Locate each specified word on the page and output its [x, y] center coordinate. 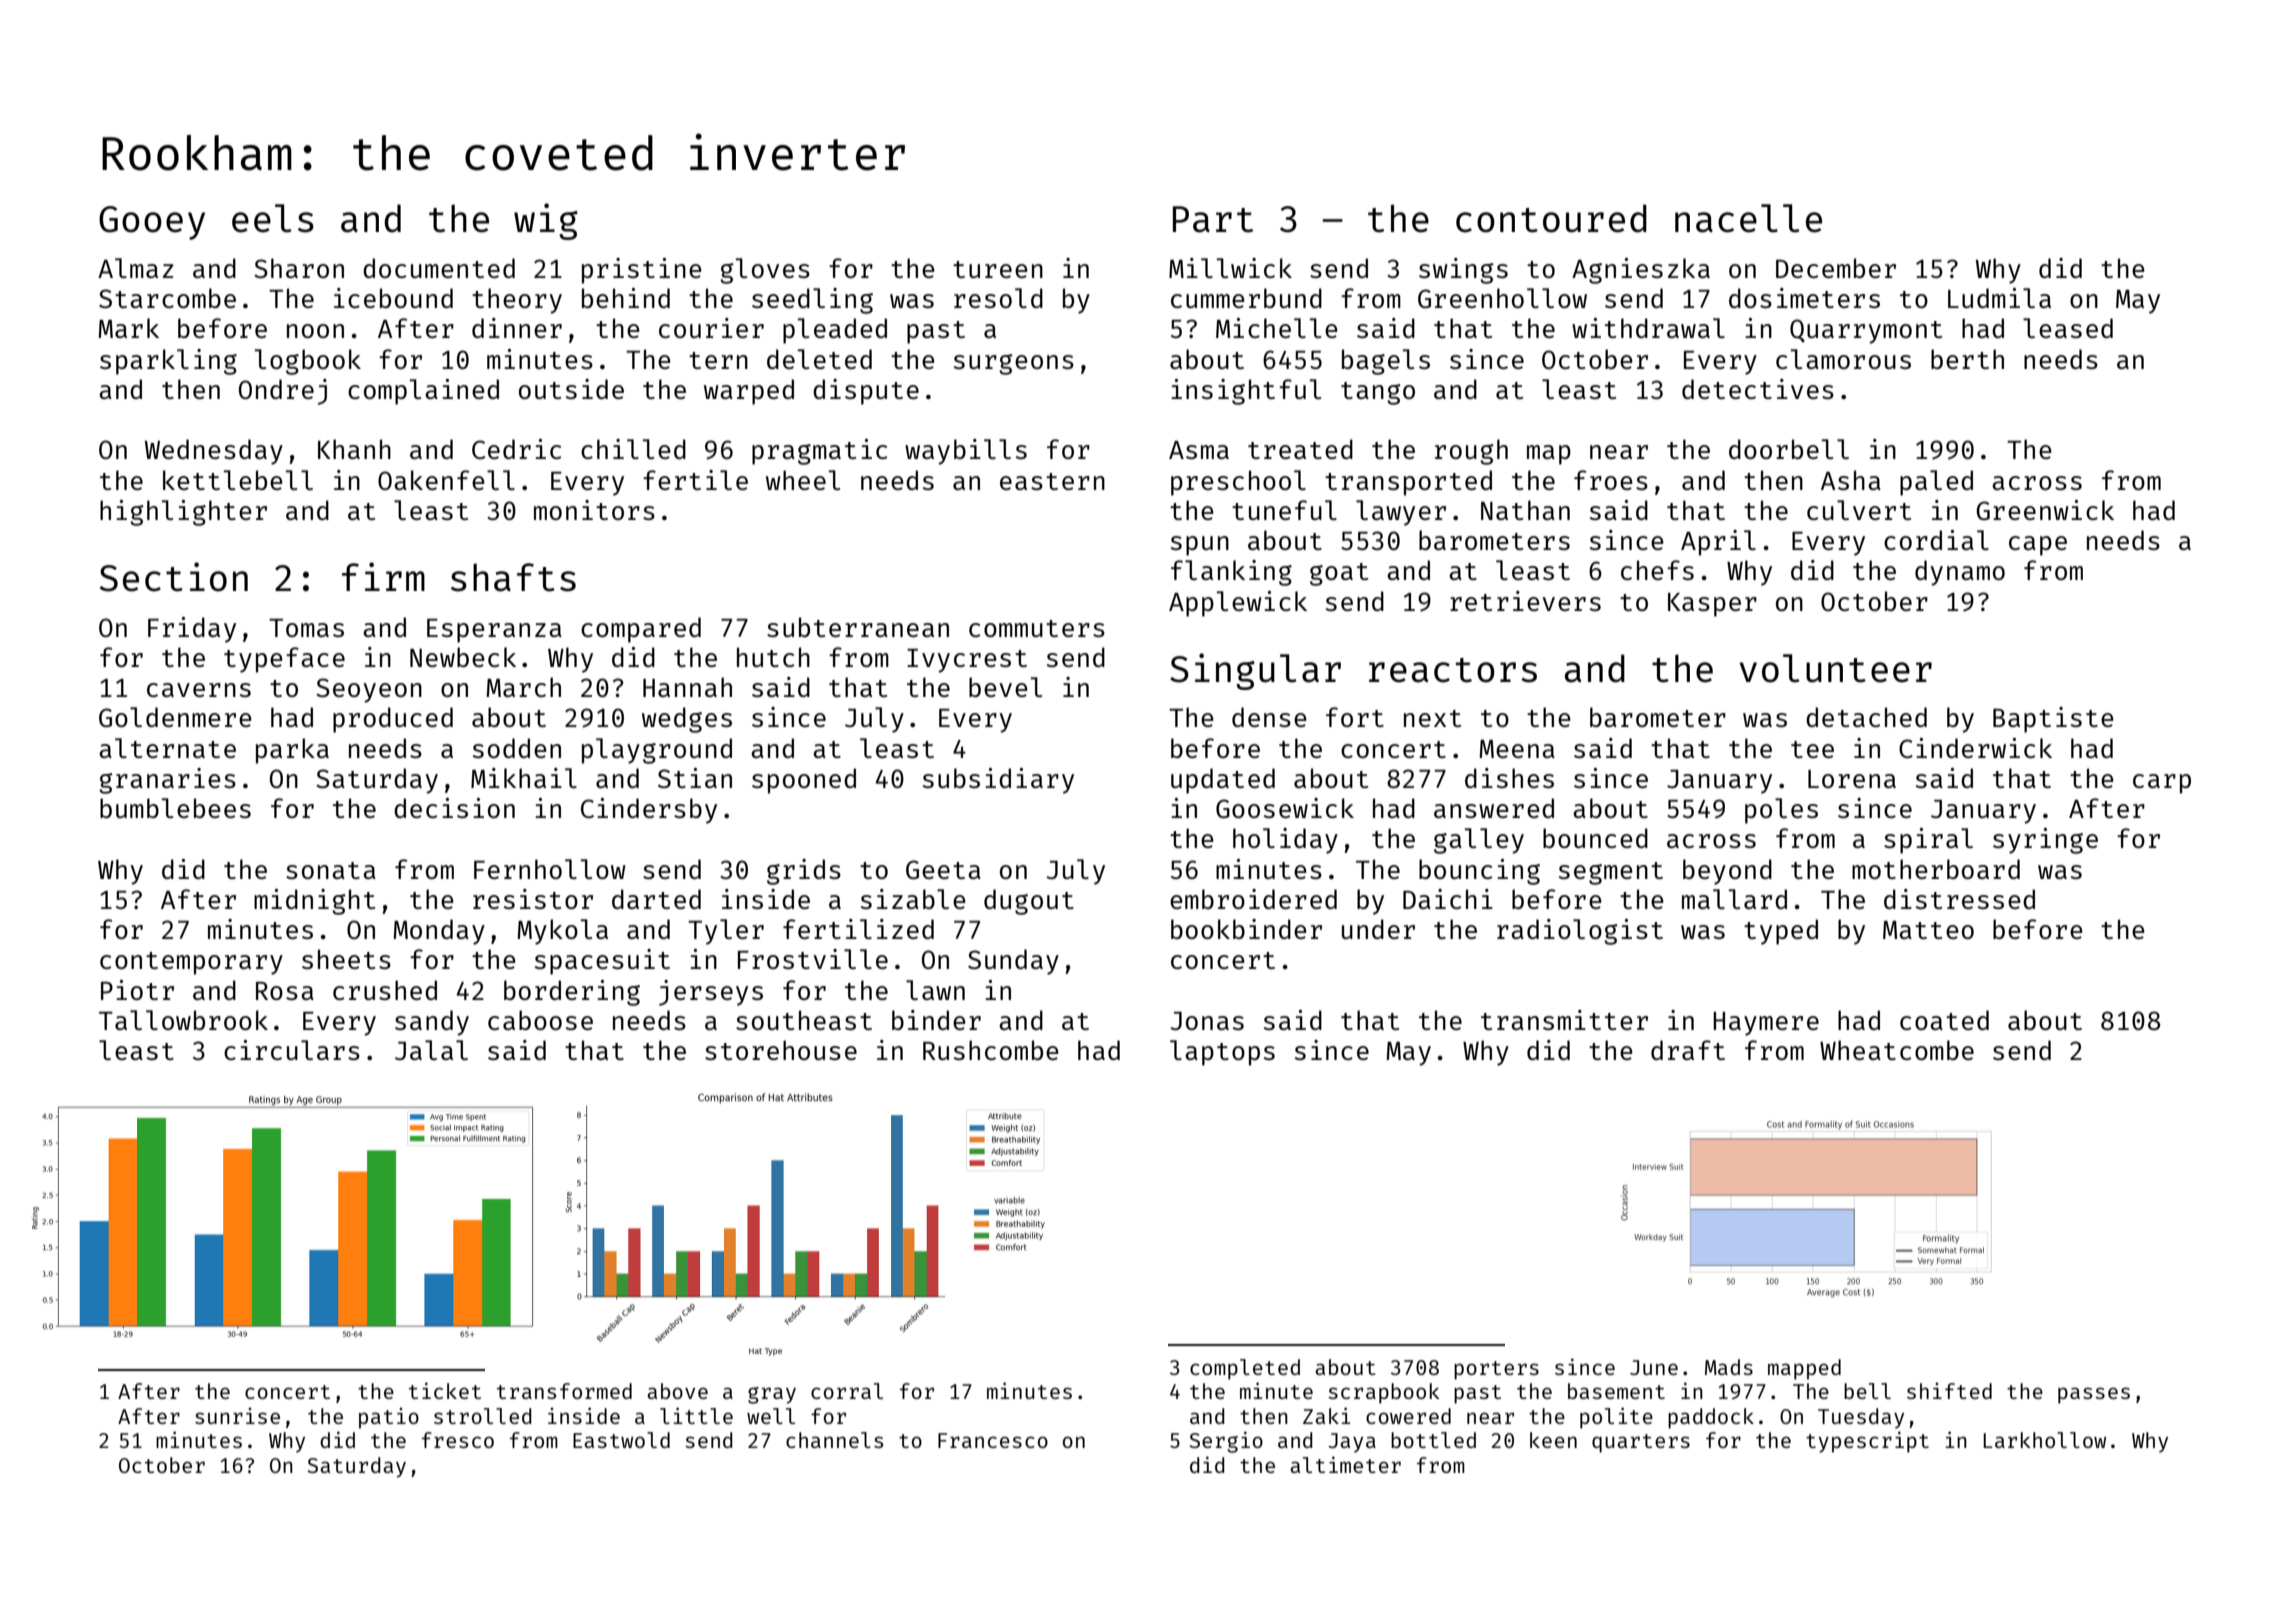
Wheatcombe [1897, 1050]
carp [2162, 784]
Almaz [135, 268]
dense [1269, 717]
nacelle [1748, 218]
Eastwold [621, 1440]
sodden [517, 748]
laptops [1222, 1053]
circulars [292, 1050]
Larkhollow [2044, 1440]
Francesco [993, 1440]
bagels [1386, 362]
